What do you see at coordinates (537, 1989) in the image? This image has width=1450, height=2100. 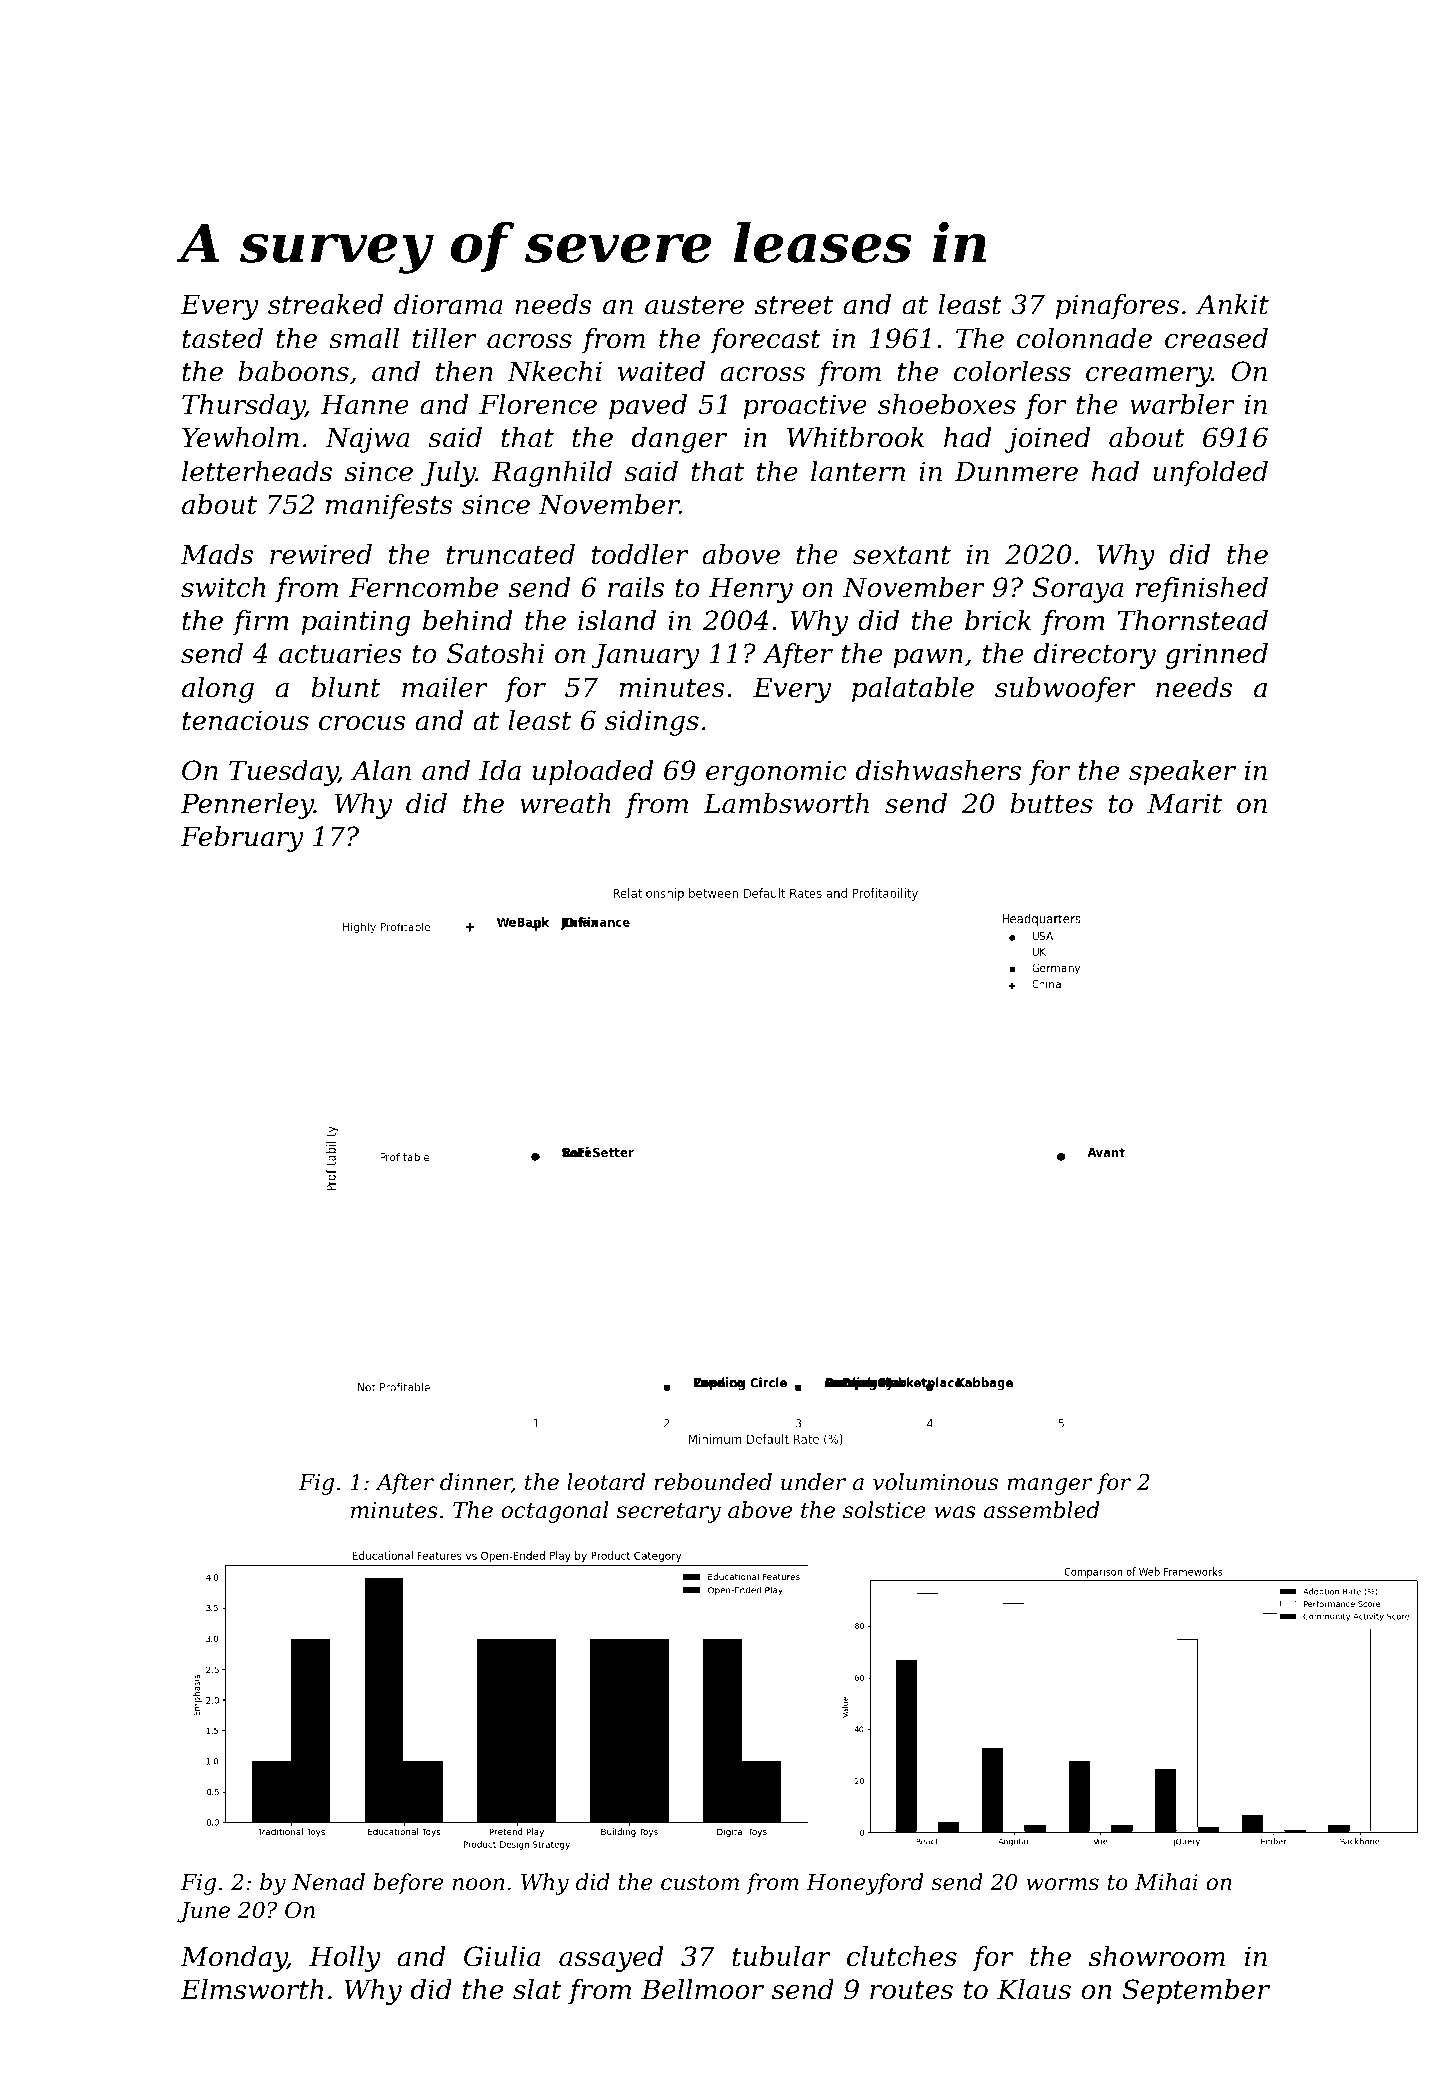 I see `slat` at bounding box center [537, 1989].
